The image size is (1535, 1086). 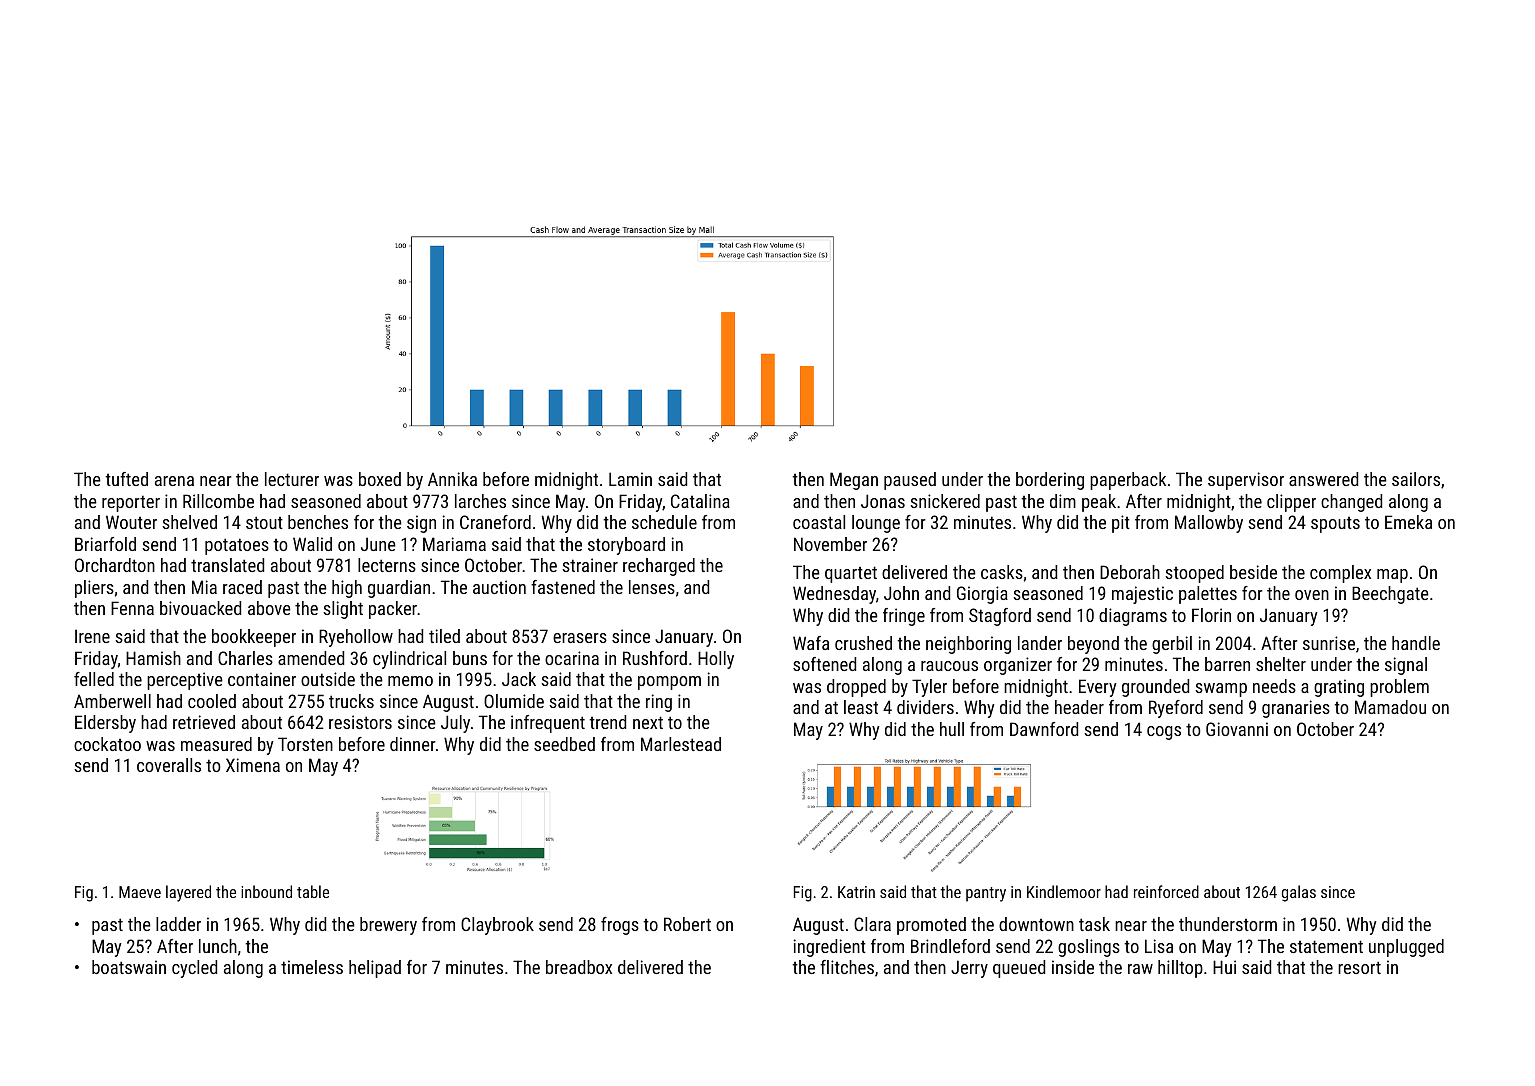 What do you see at coordinates (194, 969) in the screenshot?
I see `cycled` at bounding box center [194, 969].
